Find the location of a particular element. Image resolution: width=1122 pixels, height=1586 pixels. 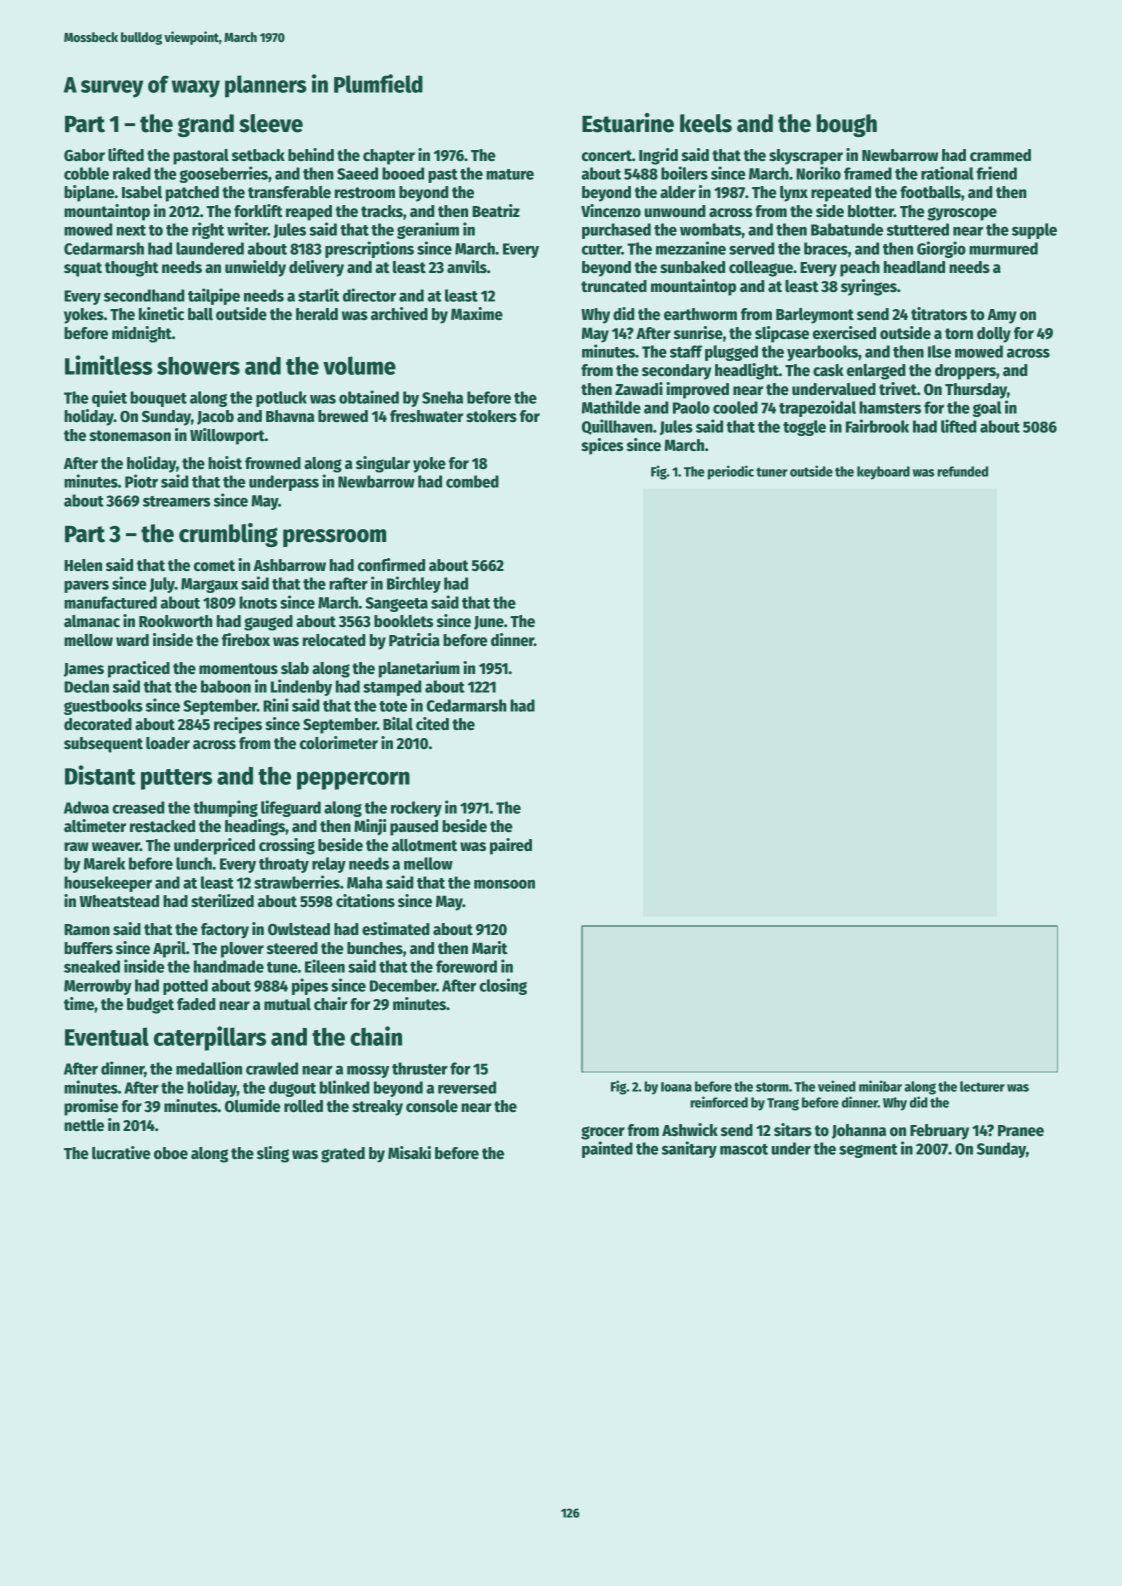

keyboard is located at coordinates (883, 473).
